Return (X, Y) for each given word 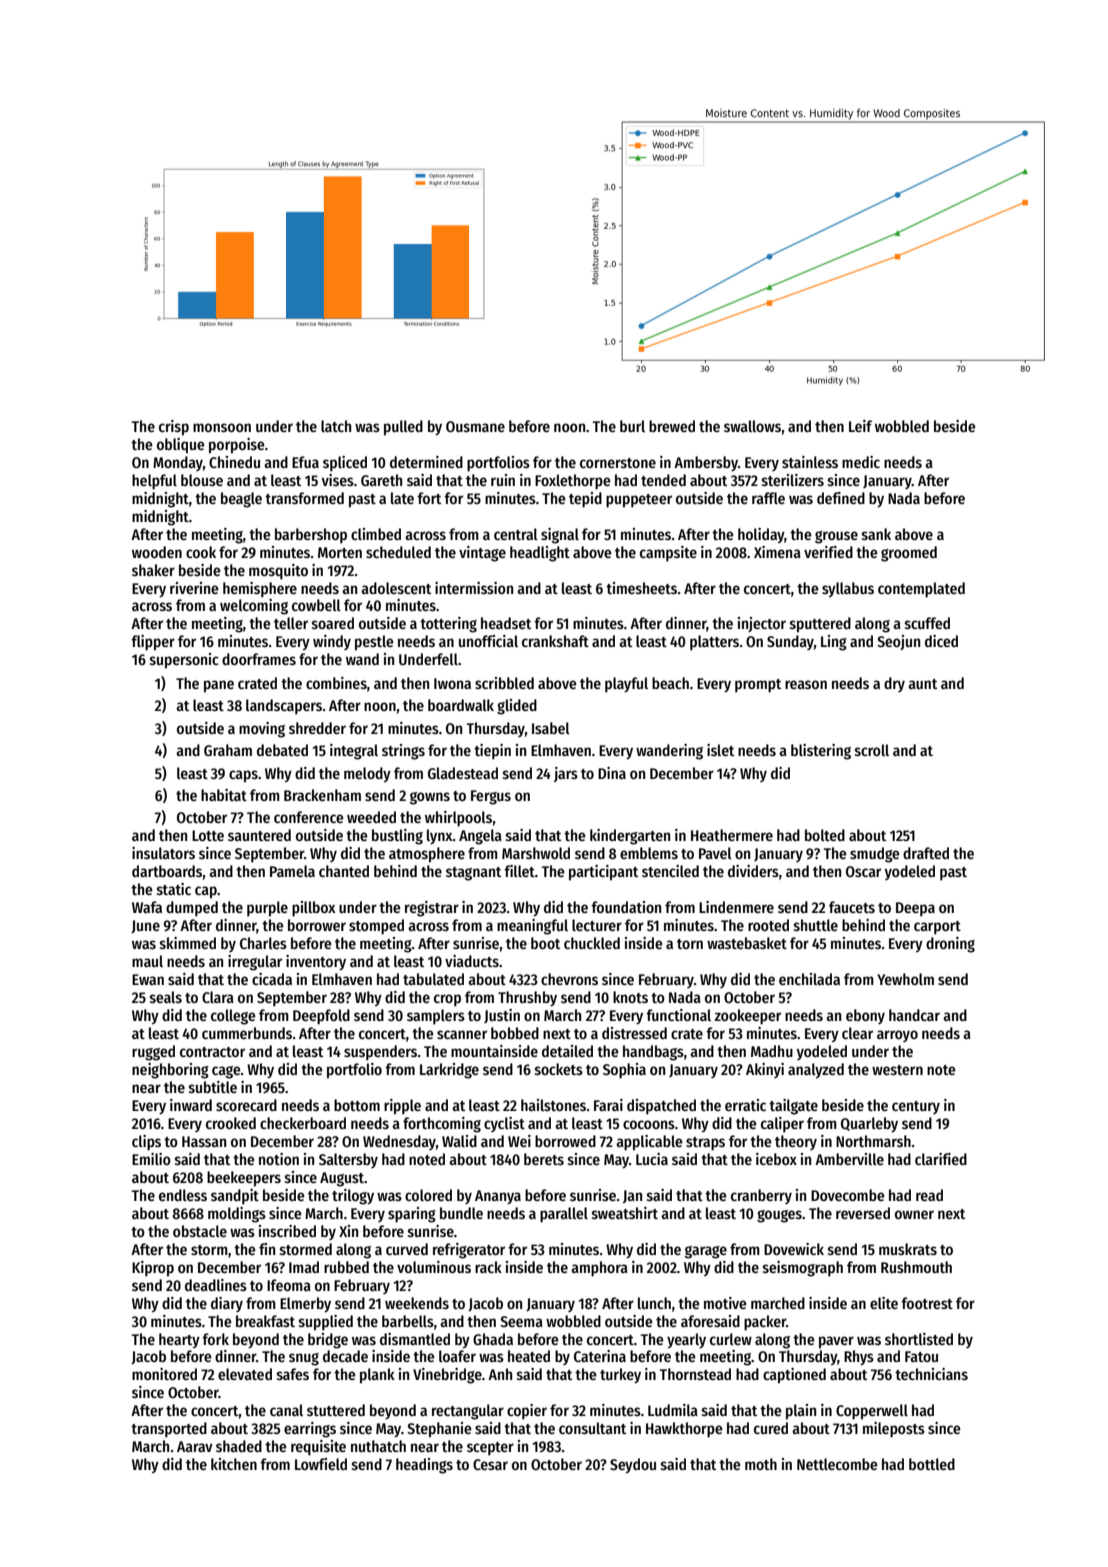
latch (336, 426)
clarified (941, 1159)
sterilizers (793, 480)
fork (215, 1339)
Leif (860, 426)
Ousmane (475, 426)
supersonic (184, 661)
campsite (668, 554)
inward (191, 1105)
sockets (559, 1069)
